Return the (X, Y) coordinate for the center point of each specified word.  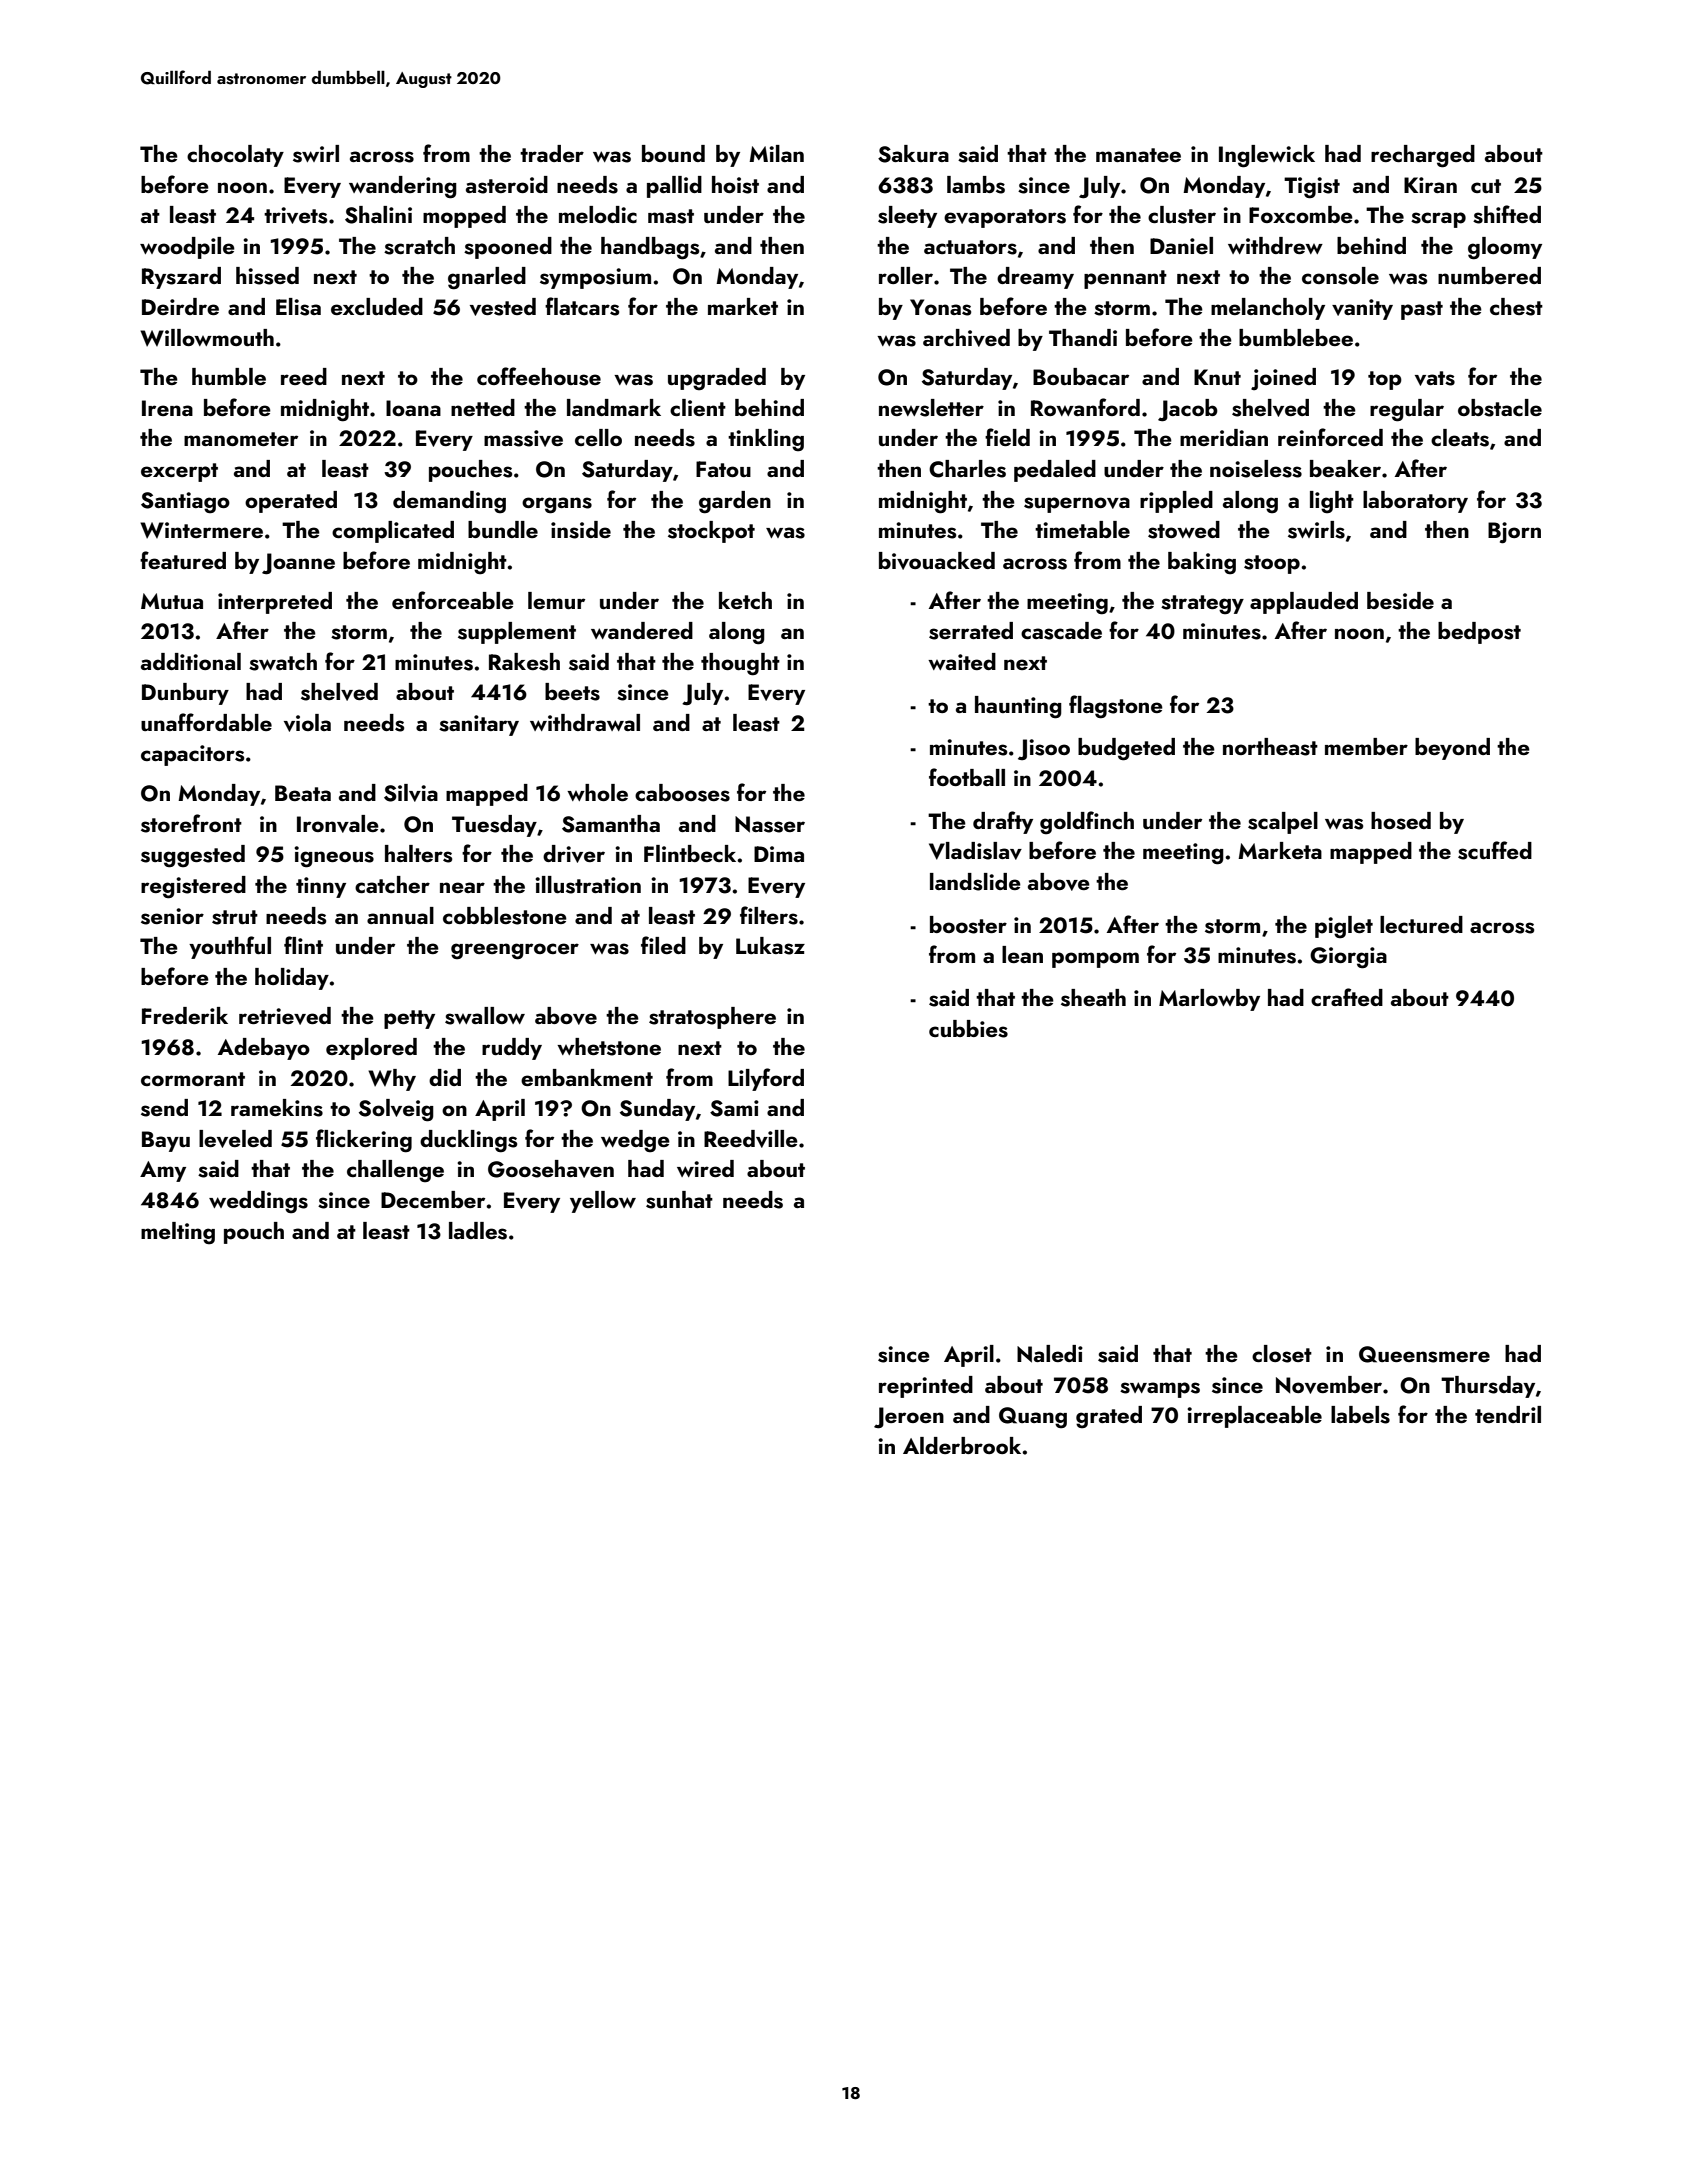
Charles (967, 469)
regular (1407, 410)
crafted (1347, 997)
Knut (1217, 377)
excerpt (179, 472)
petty (409, 1019)
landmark (614, 407)
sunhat (679, 1200)
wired (705, 1168)
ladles (478, 1231)
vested (503, 307)
